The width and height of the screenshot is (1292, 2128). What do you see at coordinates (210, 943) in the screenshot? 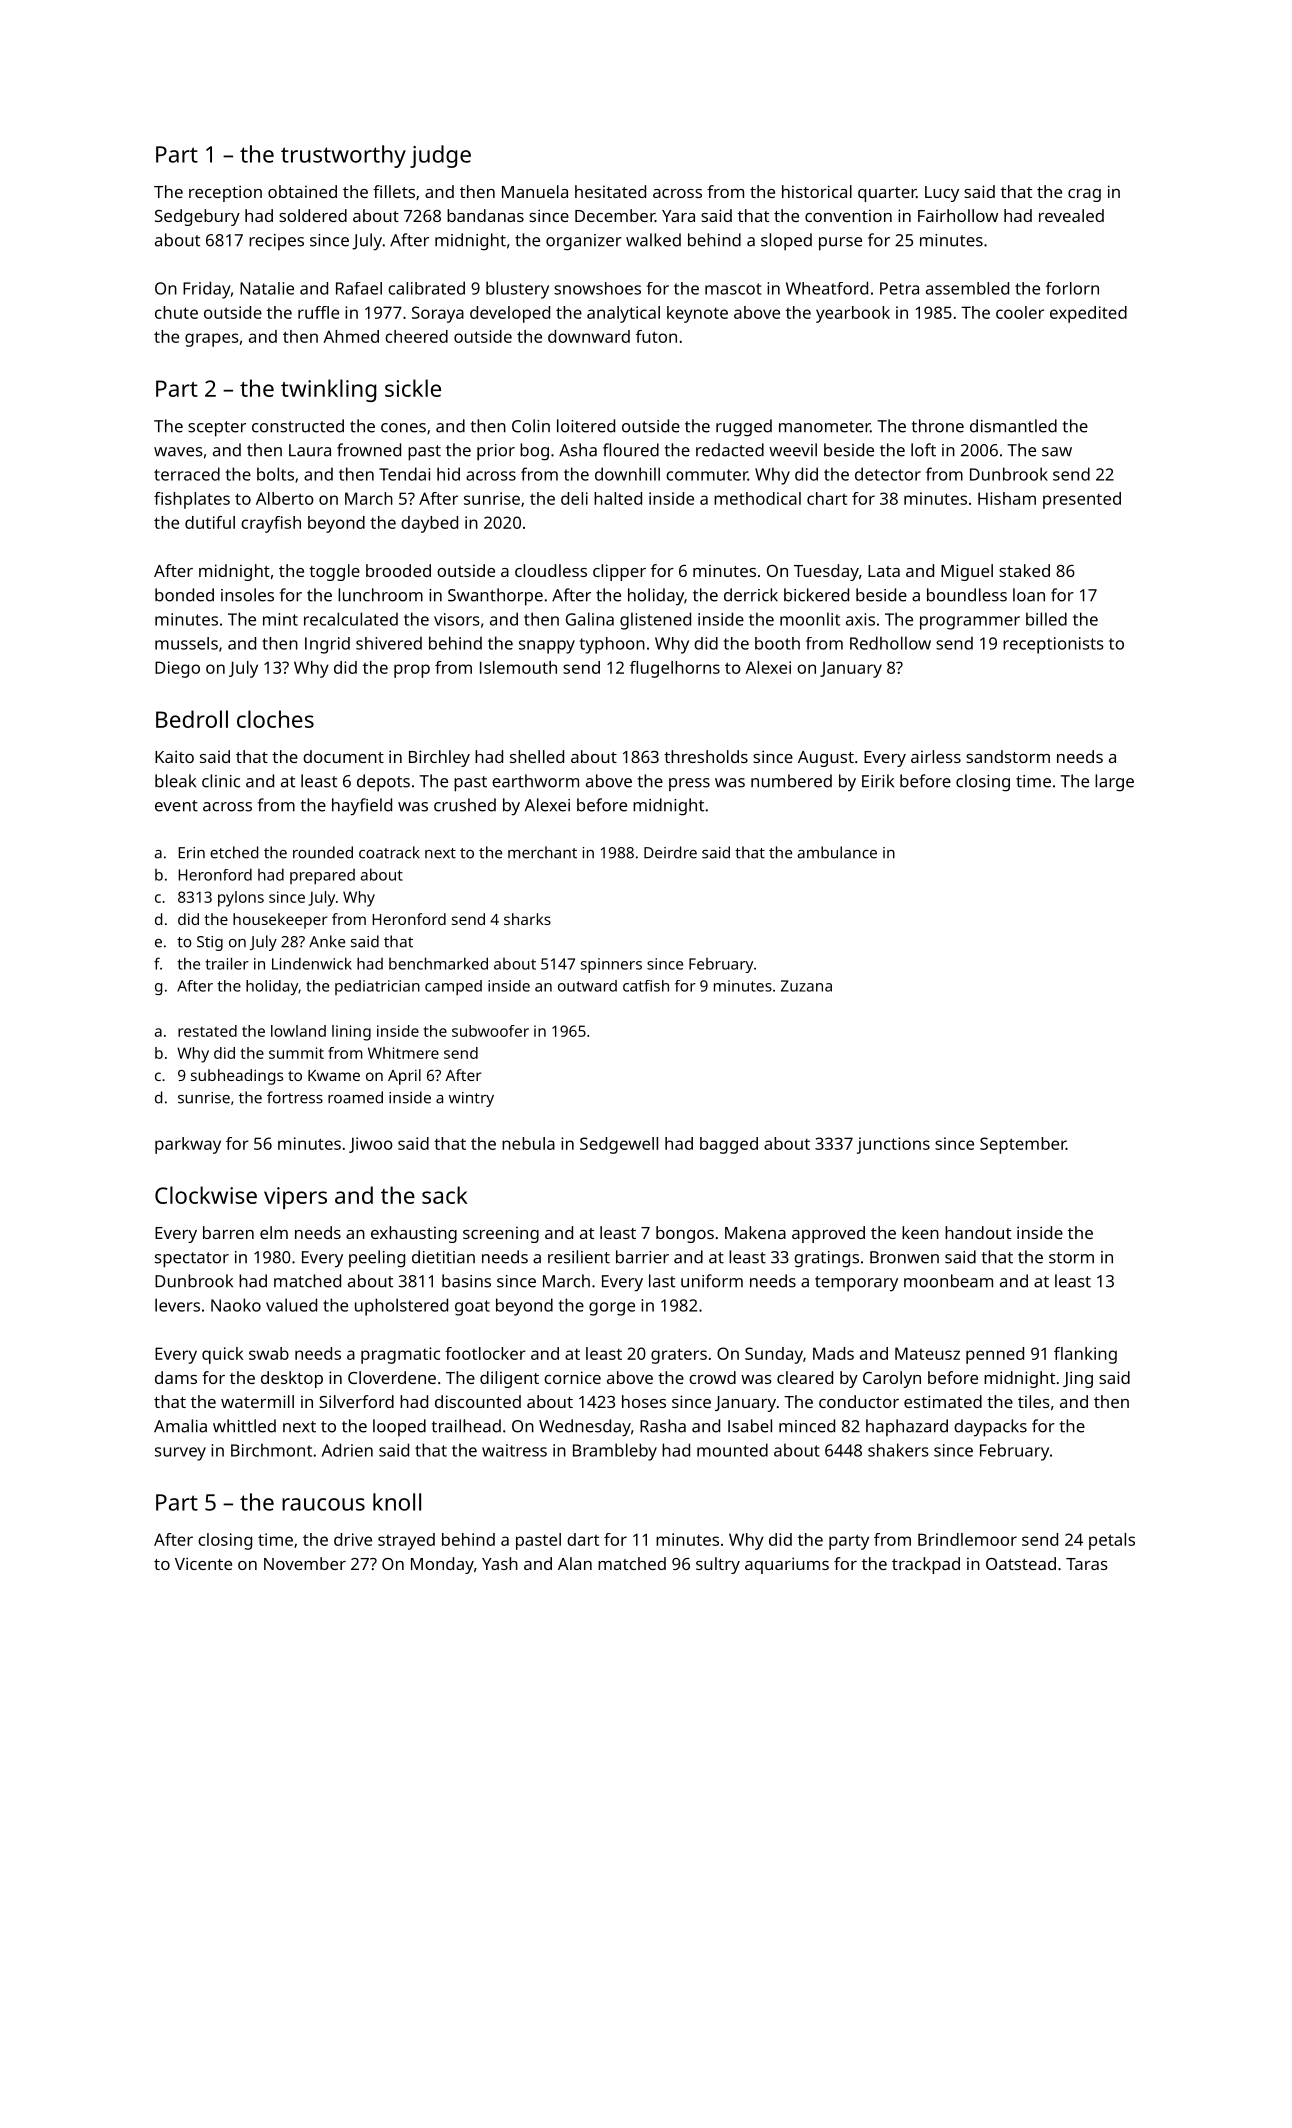
I see `Stig` at bounding box center [210, 943].
